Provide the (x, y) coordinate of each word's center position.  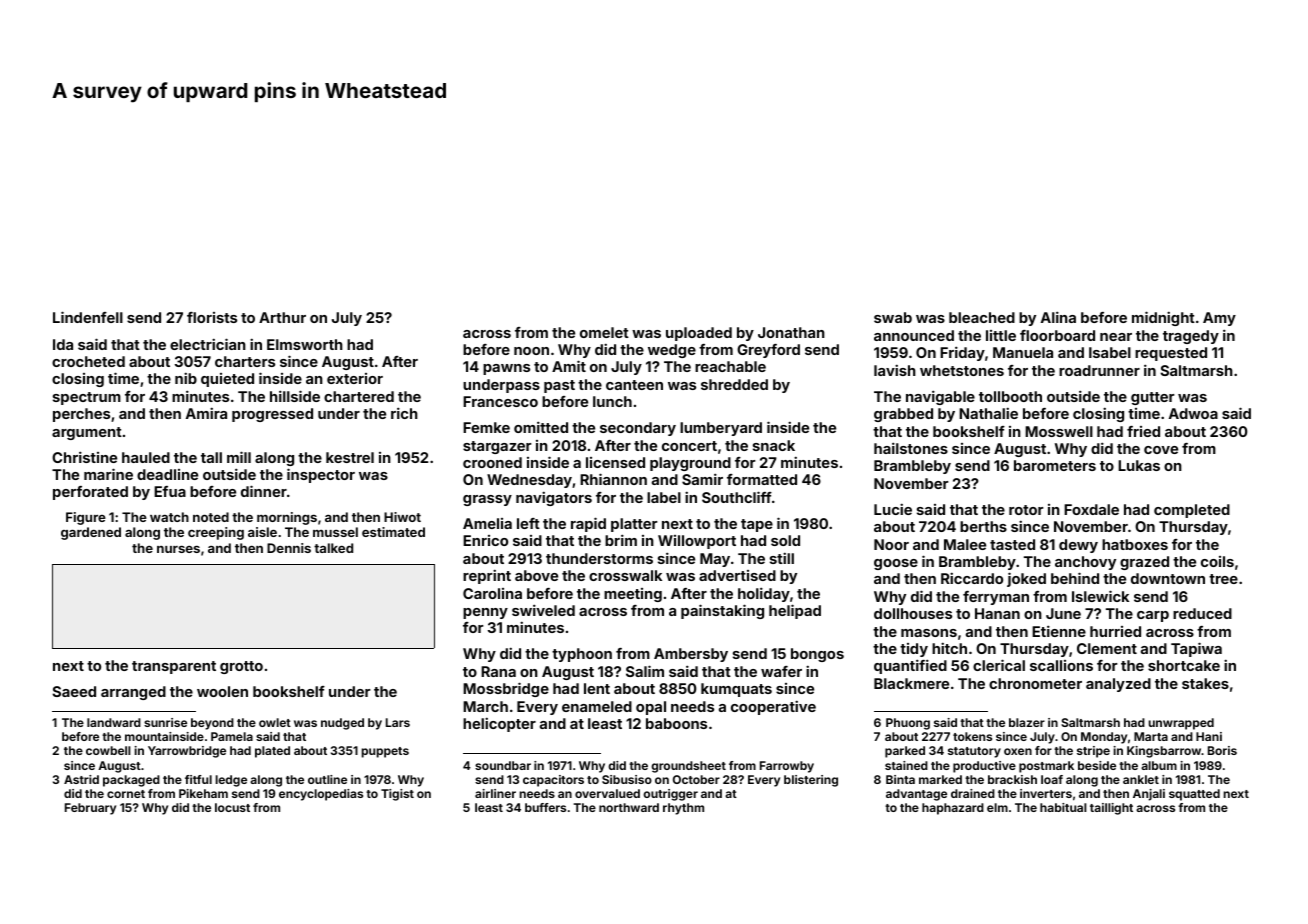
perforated (90, 493)
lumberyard (721, 429)
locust (232, 807)
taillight (1111, 809)
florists (212, 317)
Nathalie (988, 413)
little (1001, 335)
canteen (634, 385)
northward (629, 807)
